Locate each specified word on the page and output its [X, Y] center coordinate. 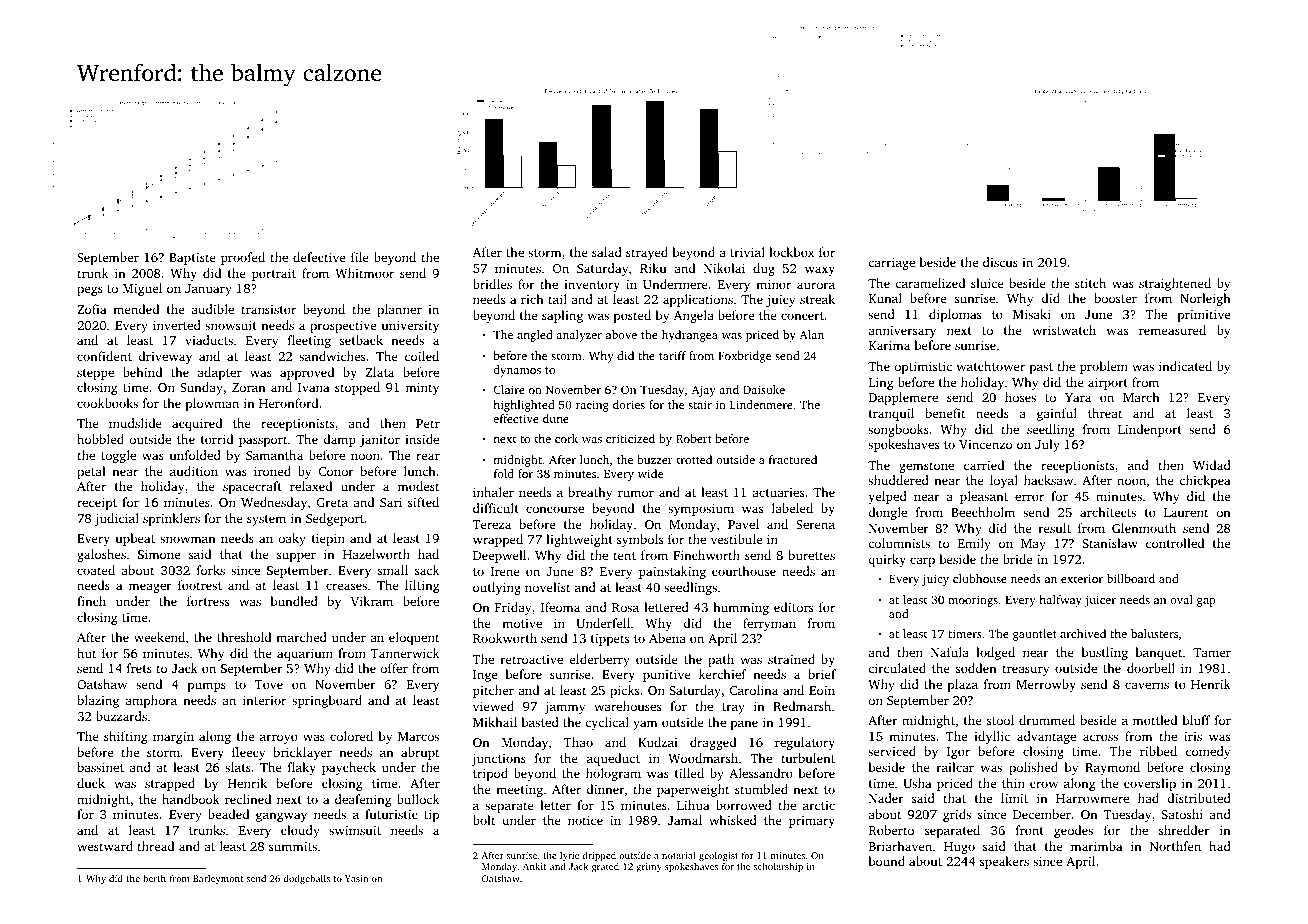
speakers [1004, 862]
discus [1000, 262]
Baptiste [192, 259]
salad [607, 252]
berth [154, 878]
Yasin [356, 878]
